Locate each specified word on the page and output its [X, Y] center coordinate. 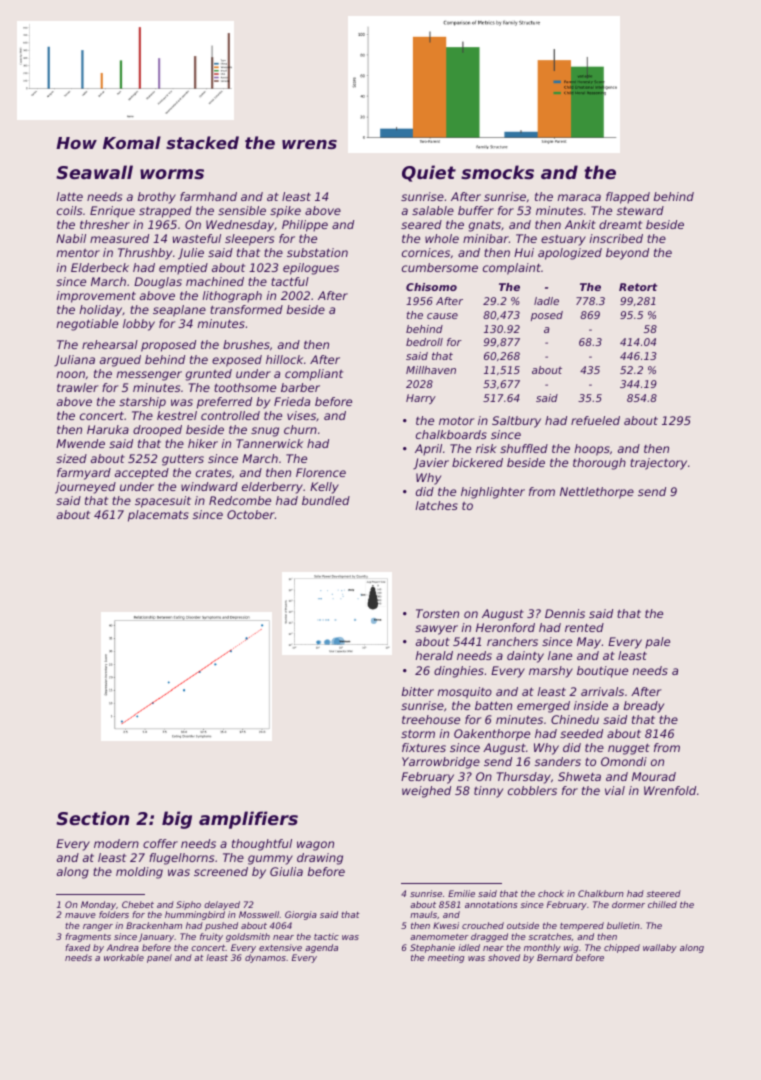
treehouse [431, 719]
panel [159, 958]
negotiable [87, 325]
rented [584, 627]
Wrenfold [670, 790]
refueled [595, 420]
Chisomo [431, 287]
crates [214, 472]
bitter [418, 691]
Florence [321, 472]
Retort [638, 287]
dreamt [620, 224]
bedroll [424, 342]
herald [434, 655]
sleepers [249, 240]
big [177, 820]
